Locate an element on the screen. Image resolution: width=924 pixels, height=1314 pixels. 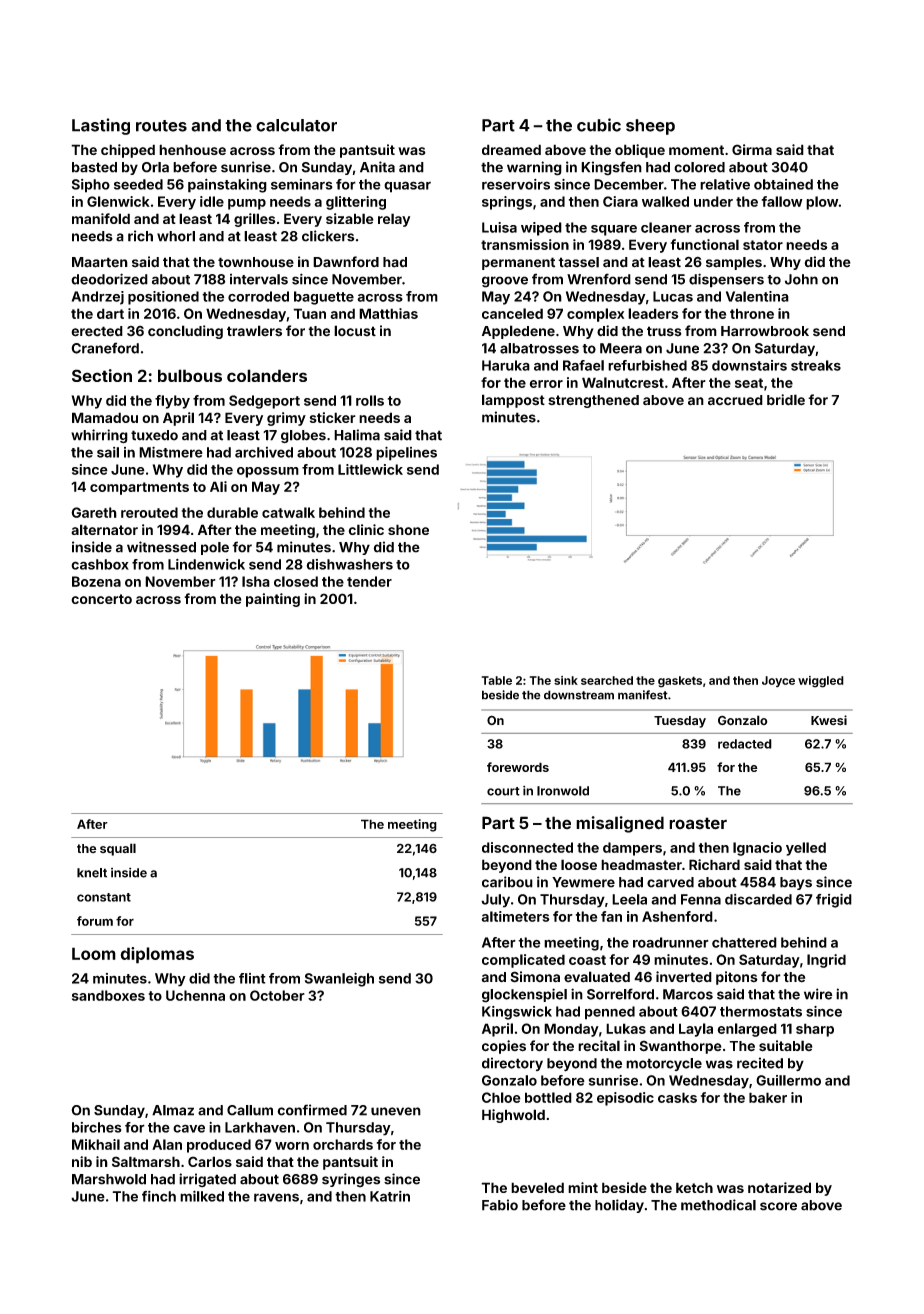
Gareth is located at coordinates (94, 512).
